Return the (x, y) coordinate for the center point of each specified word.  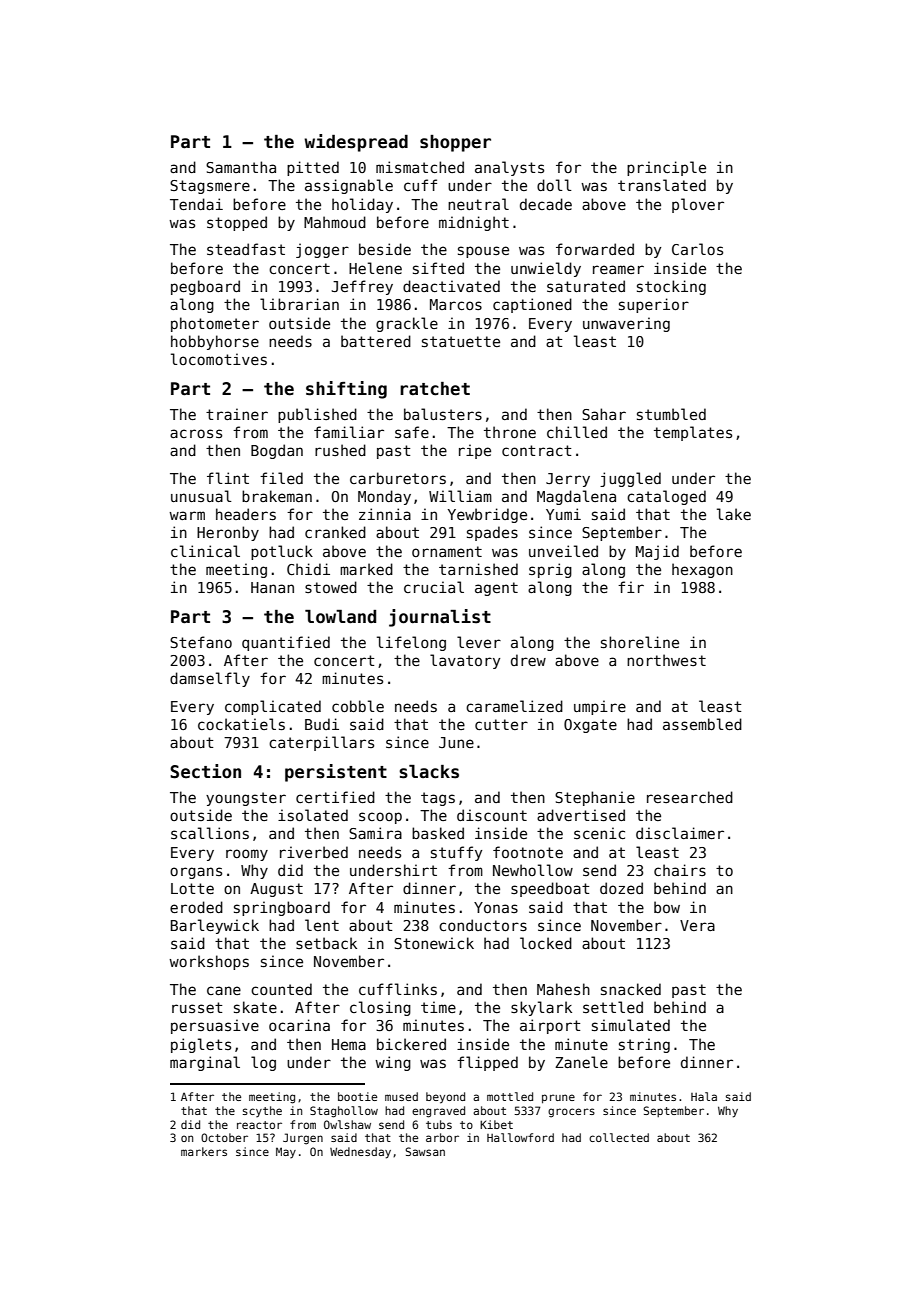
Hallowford (520, 1137)
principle (666, 168)
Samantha (241, 167)
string (644, 1045)
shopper (455, 143)
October (224, 1137)
